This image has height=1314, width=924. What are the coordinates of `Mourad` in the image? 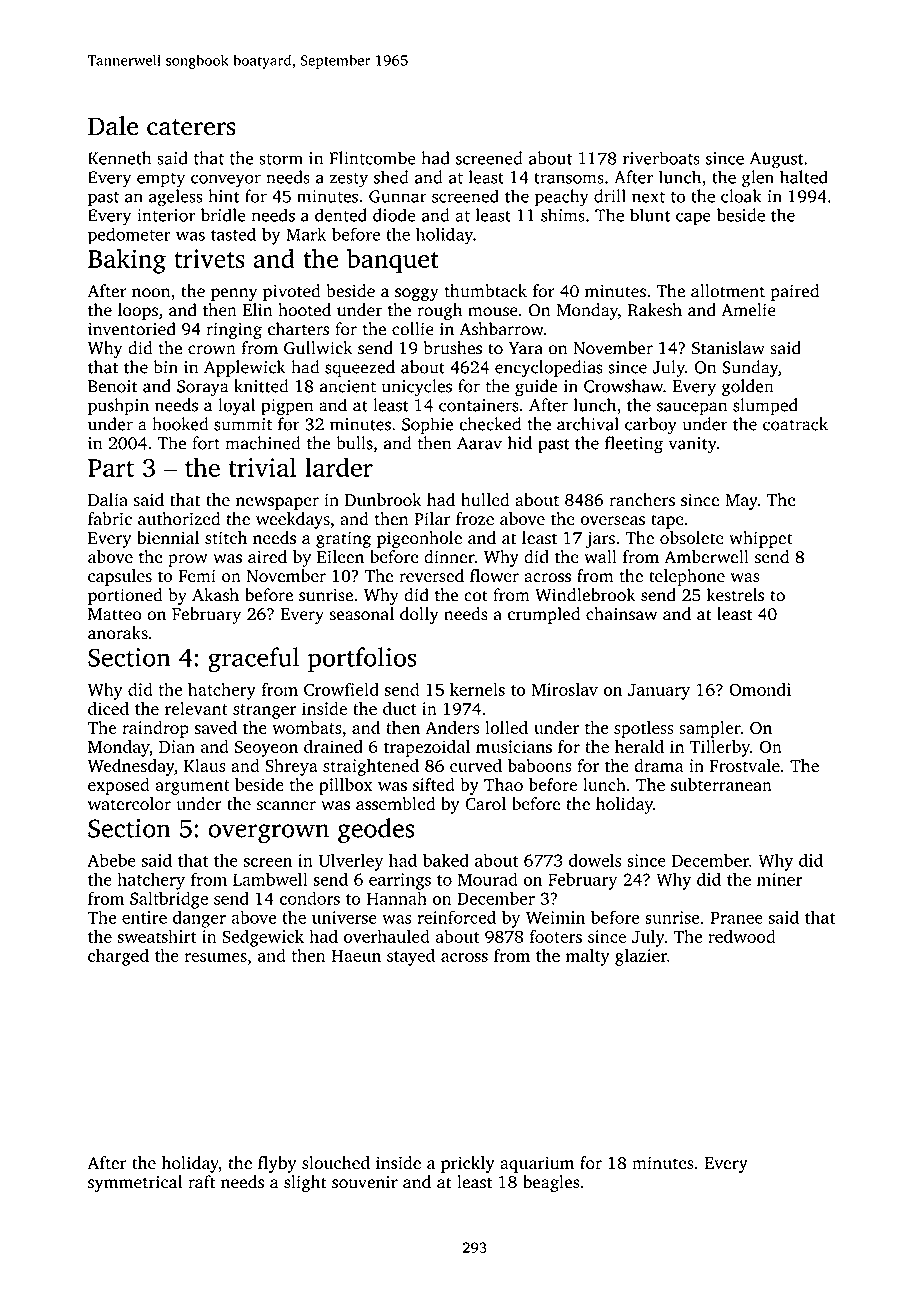 It's located at (488, 879).
